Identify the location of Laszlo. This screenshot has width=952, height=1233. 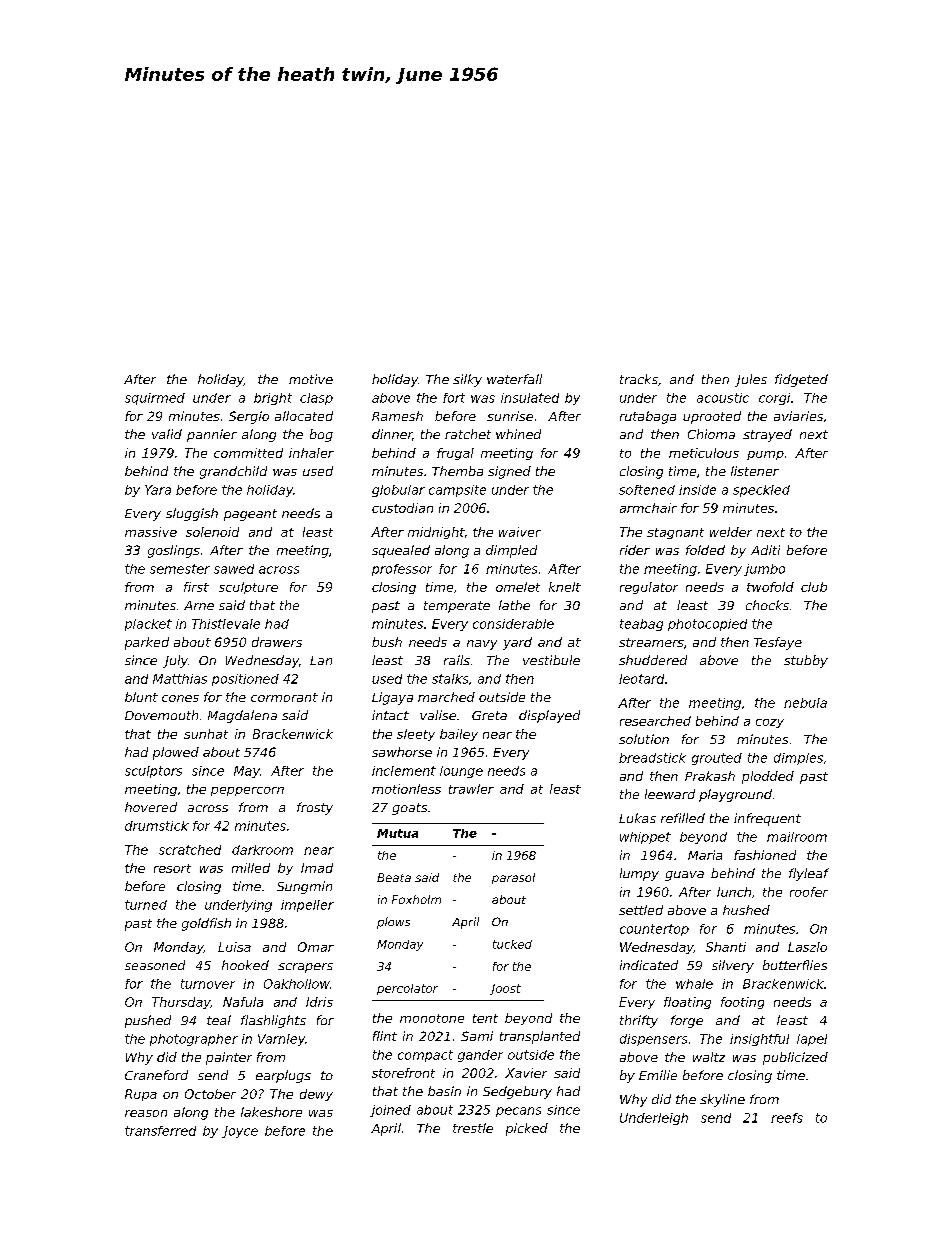
(807, 947).
